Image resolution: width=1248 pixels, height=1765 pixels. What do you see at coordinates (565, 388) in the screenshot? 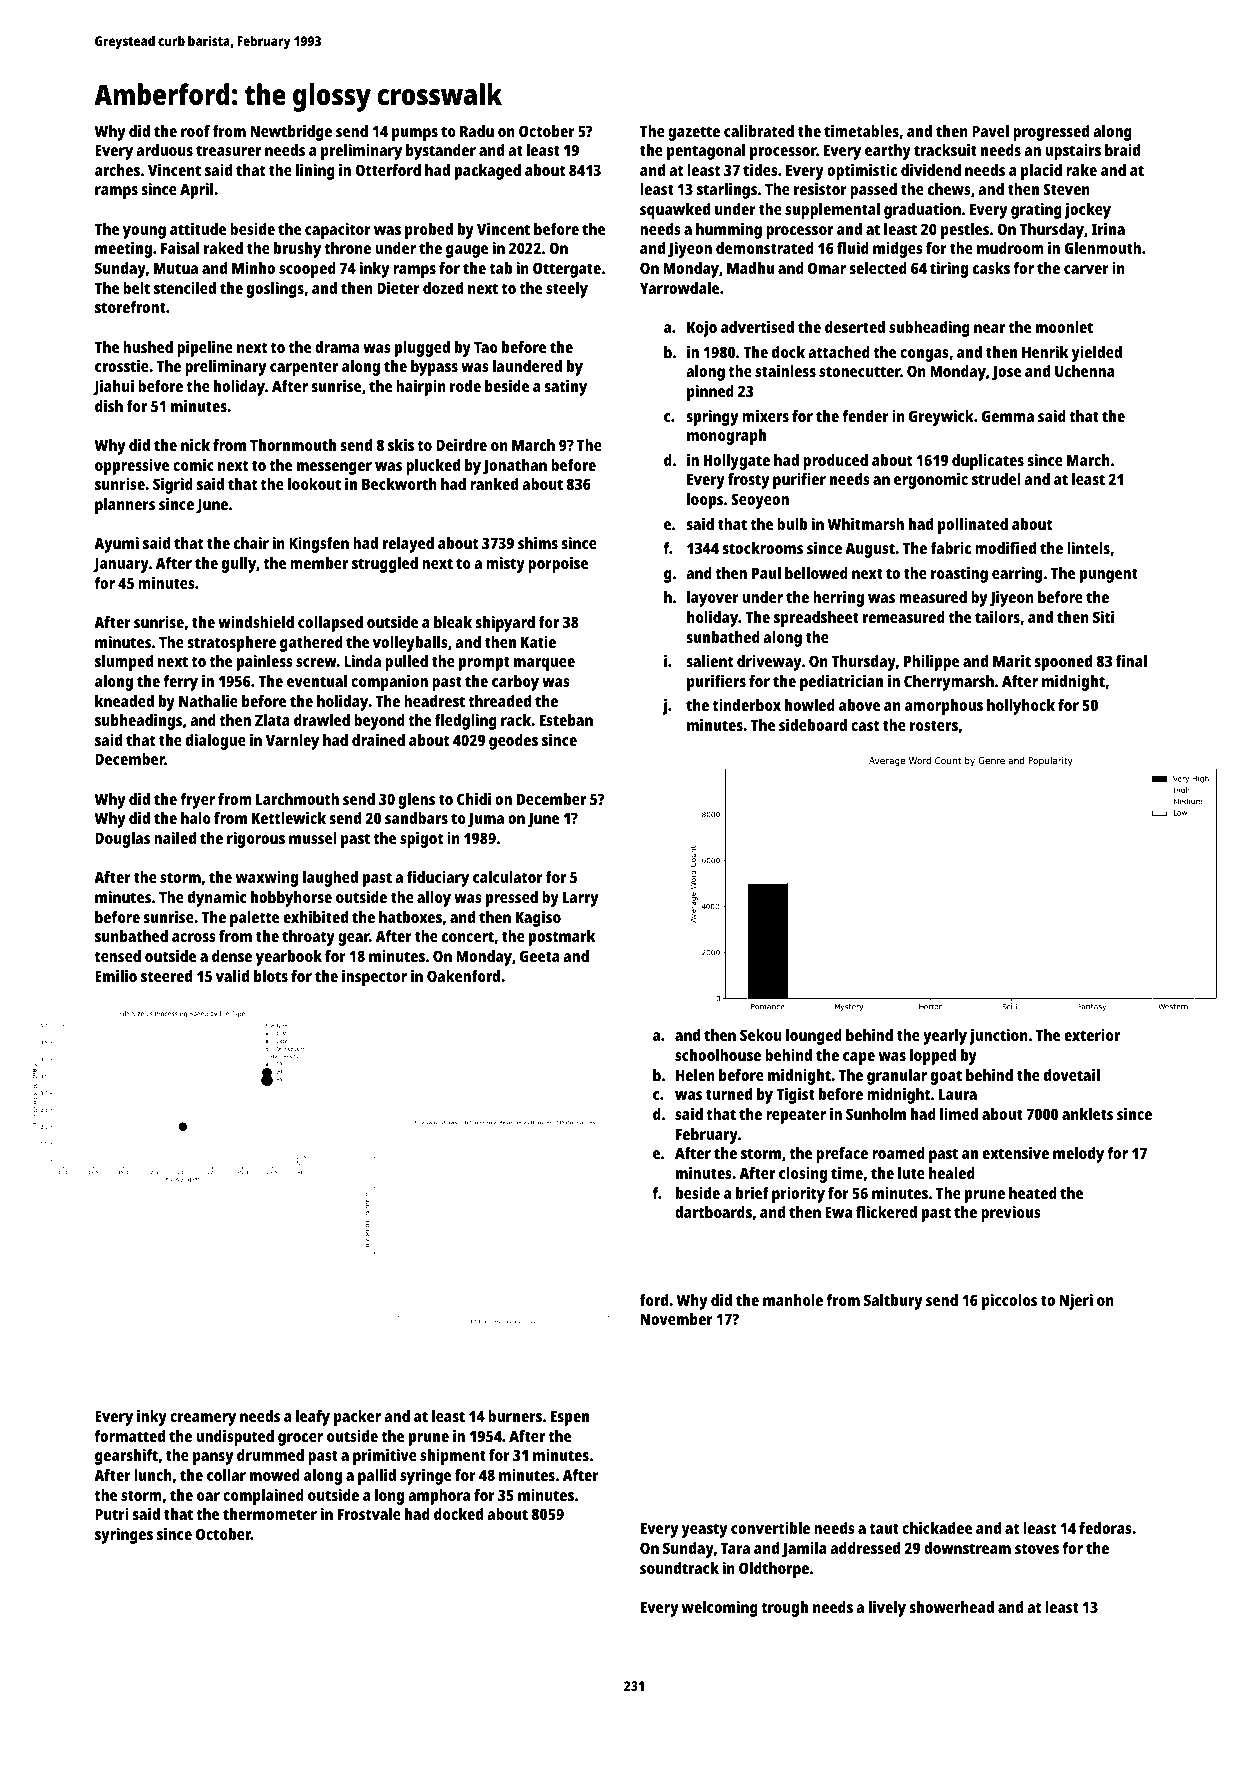
I see `satiny` at bounding box center [565, 388].
